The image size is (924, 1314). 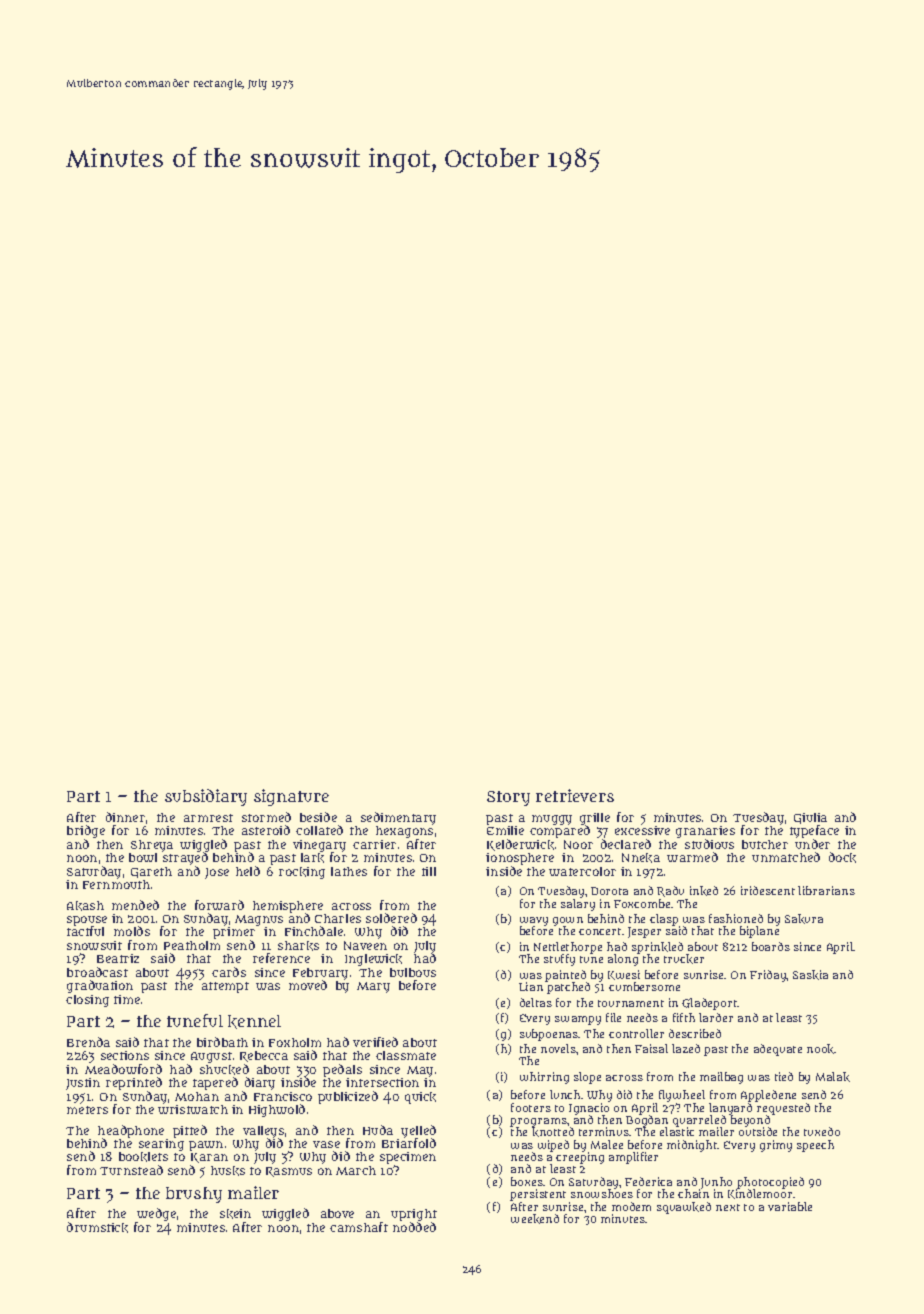 I want to click on subpoenas, so click(x=549, y=1035).
